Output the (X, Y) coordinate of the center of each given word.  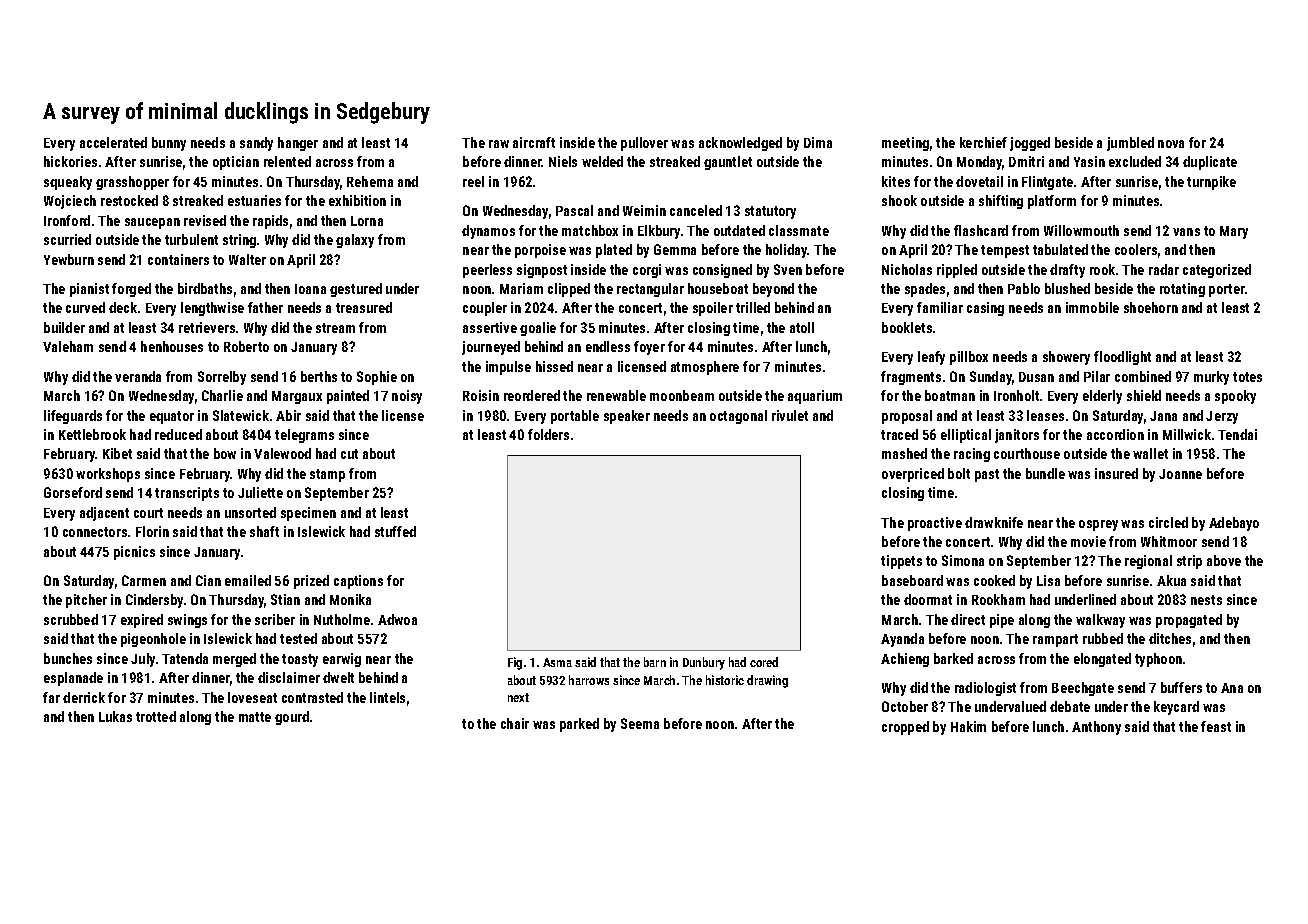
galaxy (355, 241)
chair (515, 723)
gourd (292, 718)
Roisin (481, 395)
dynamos (488, 232)
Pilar (1097, 376)
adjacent (104, 514)
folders (548, 434)
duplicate (1210, 163)
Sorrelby (222, 378)
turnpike (1211, 183)
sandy (256, 144)
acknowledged (740, 144)
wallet (1150, 453)
